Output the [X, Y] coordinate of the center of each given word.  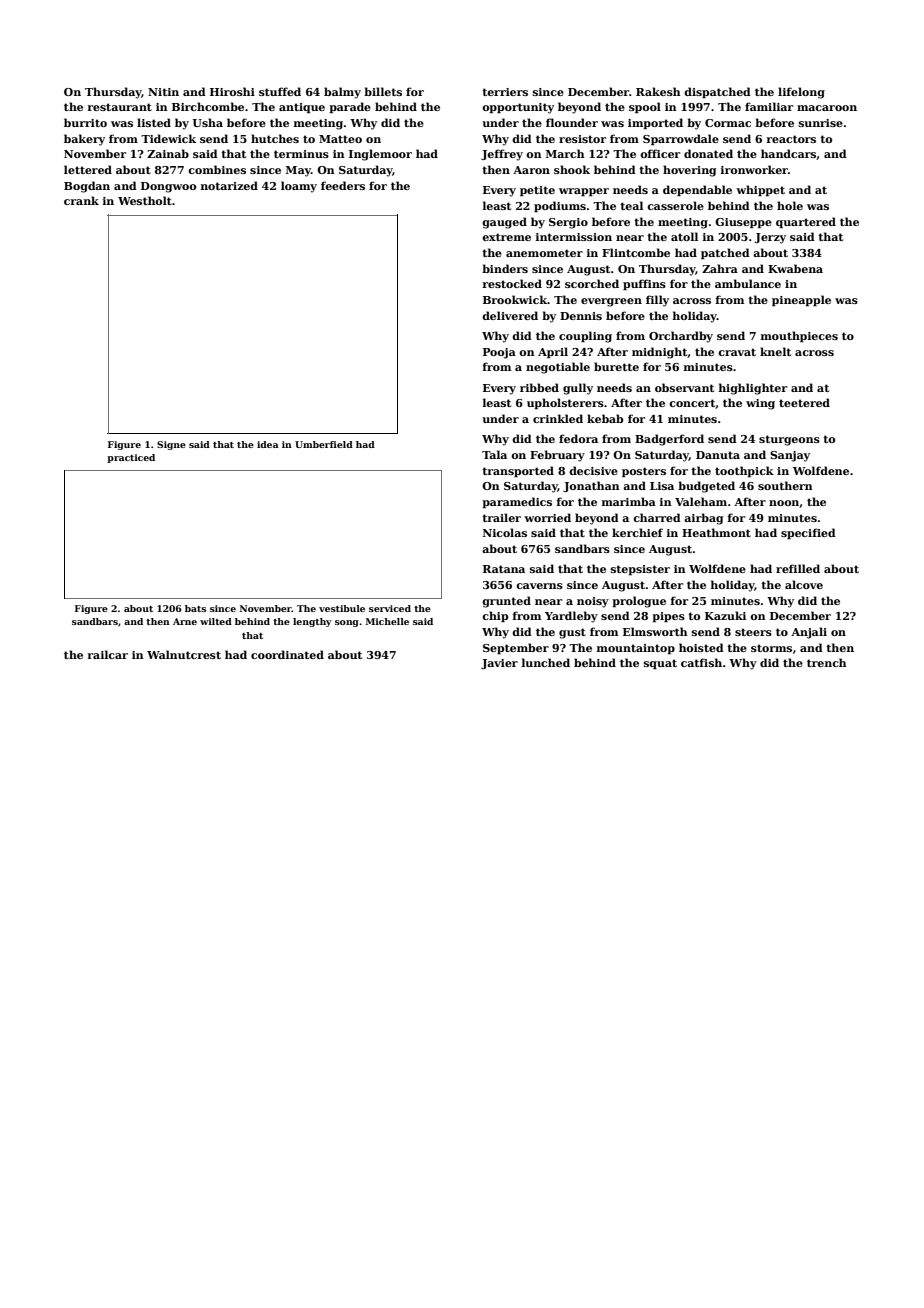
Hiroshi [232, 91]
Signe [171, 445]
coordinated [287, 654]
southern [785, 485]
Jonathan [591, 486]
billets [383, 91]
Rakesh [658, 91]
